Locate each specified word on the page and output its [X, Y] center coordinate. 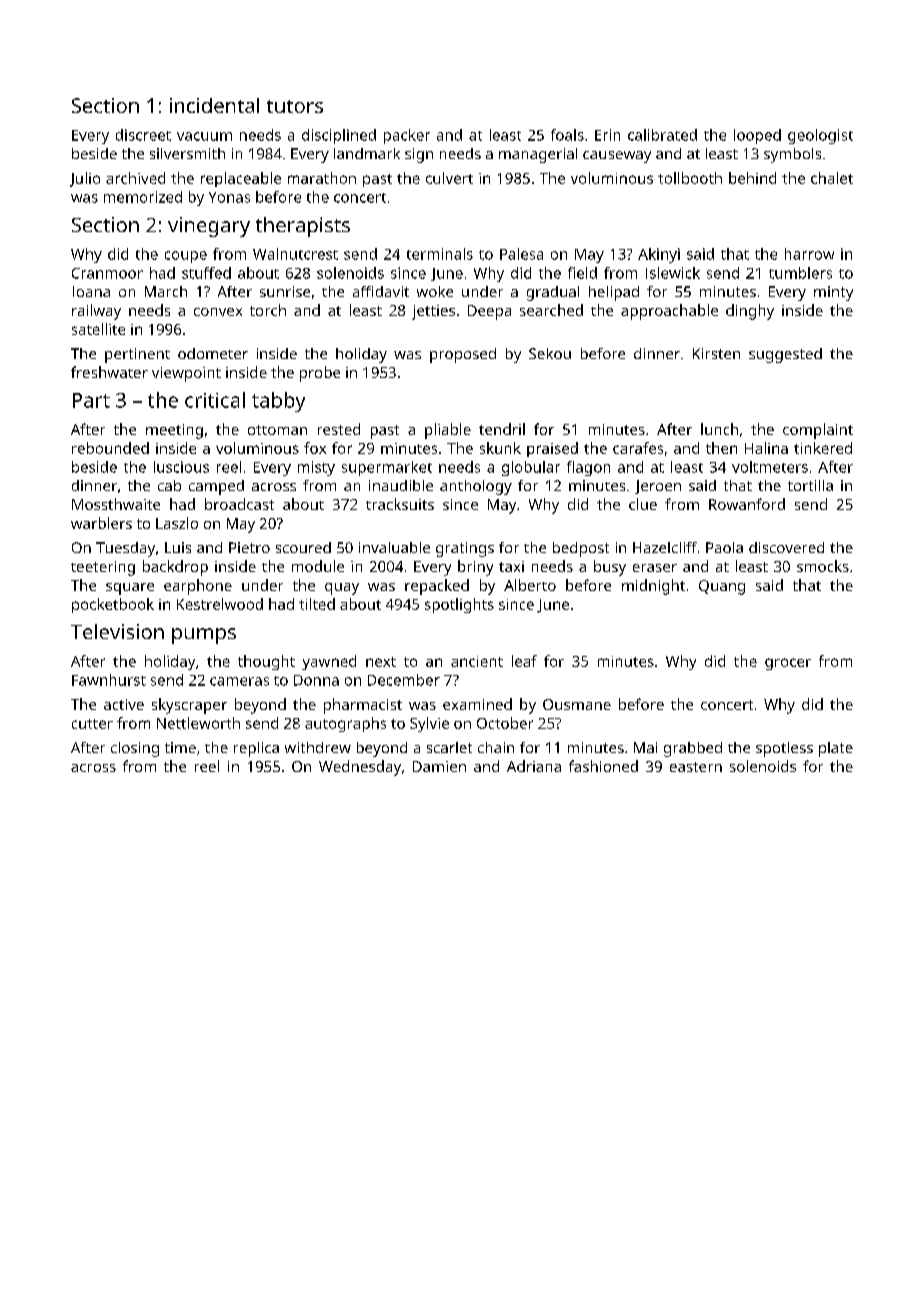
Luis [178, 547]
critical [215, 400]
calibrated [662, 135]
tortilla [810, 485]
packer [407, 136]
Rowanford [747, 504]
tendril [502, 429]
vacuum [204, 136]
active [124, 704]
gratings [465, 549]
